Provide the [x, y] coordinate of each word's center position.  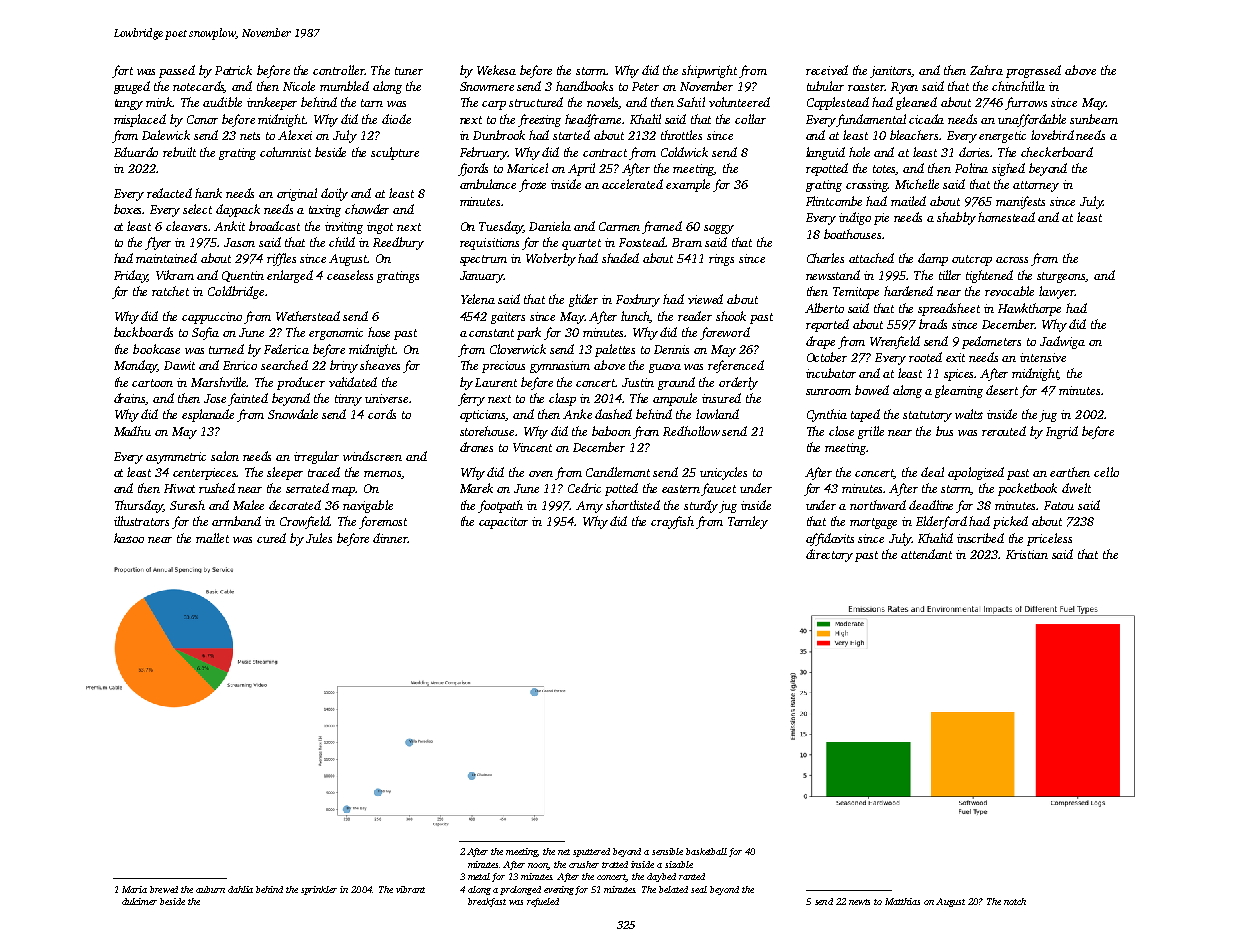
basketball [706, 851]
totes [885, 170]
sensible [667, 851]
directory [829, 555]
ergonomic [336, 334]
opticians [483, 416]
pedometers [991, 342]
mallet [212, 538]
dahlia [240, 889]
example [688, 185]
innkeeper [272, 103]
